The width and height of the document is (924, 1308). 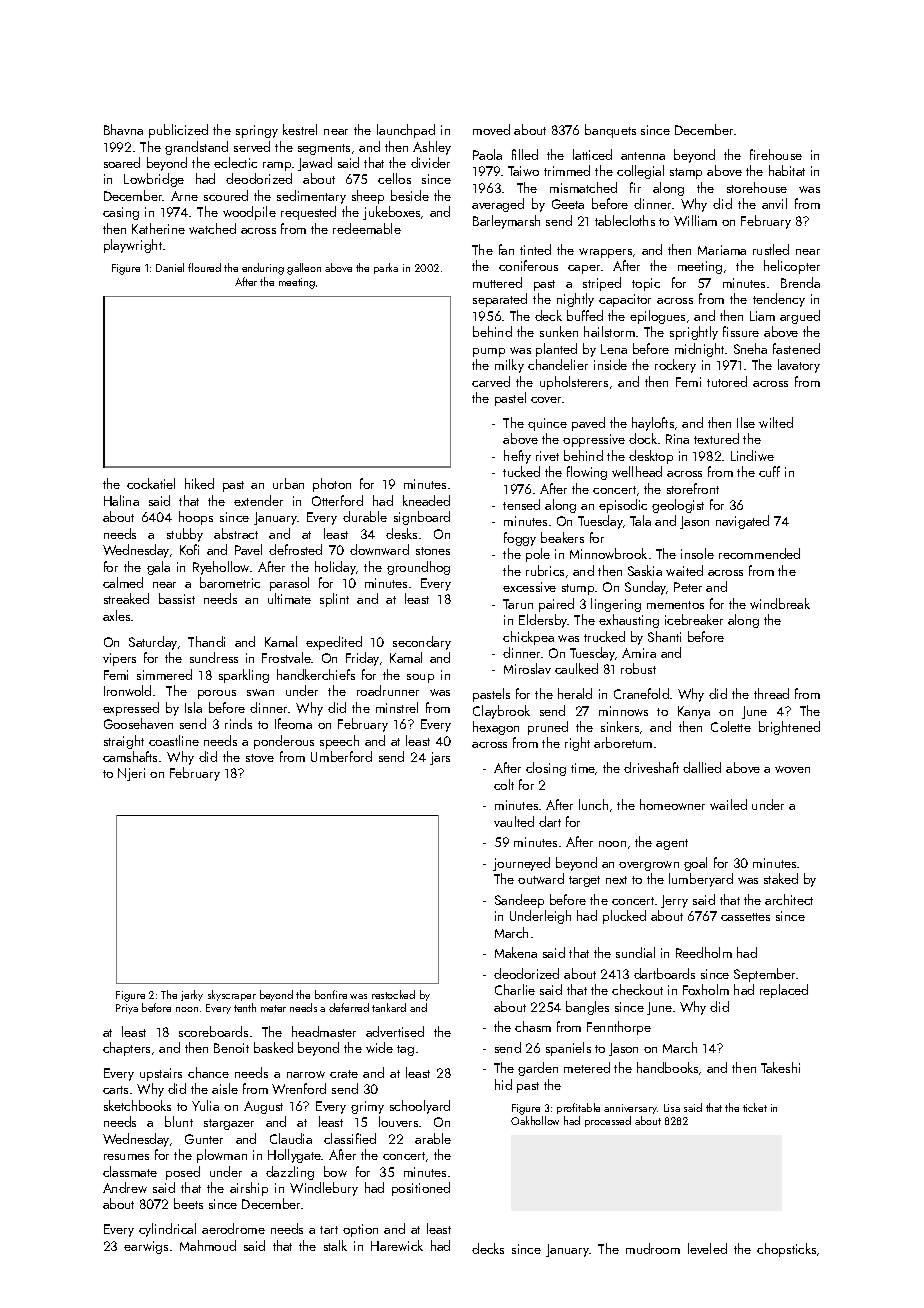 I want to click on Benoit, so click(x=231, y=1048).
